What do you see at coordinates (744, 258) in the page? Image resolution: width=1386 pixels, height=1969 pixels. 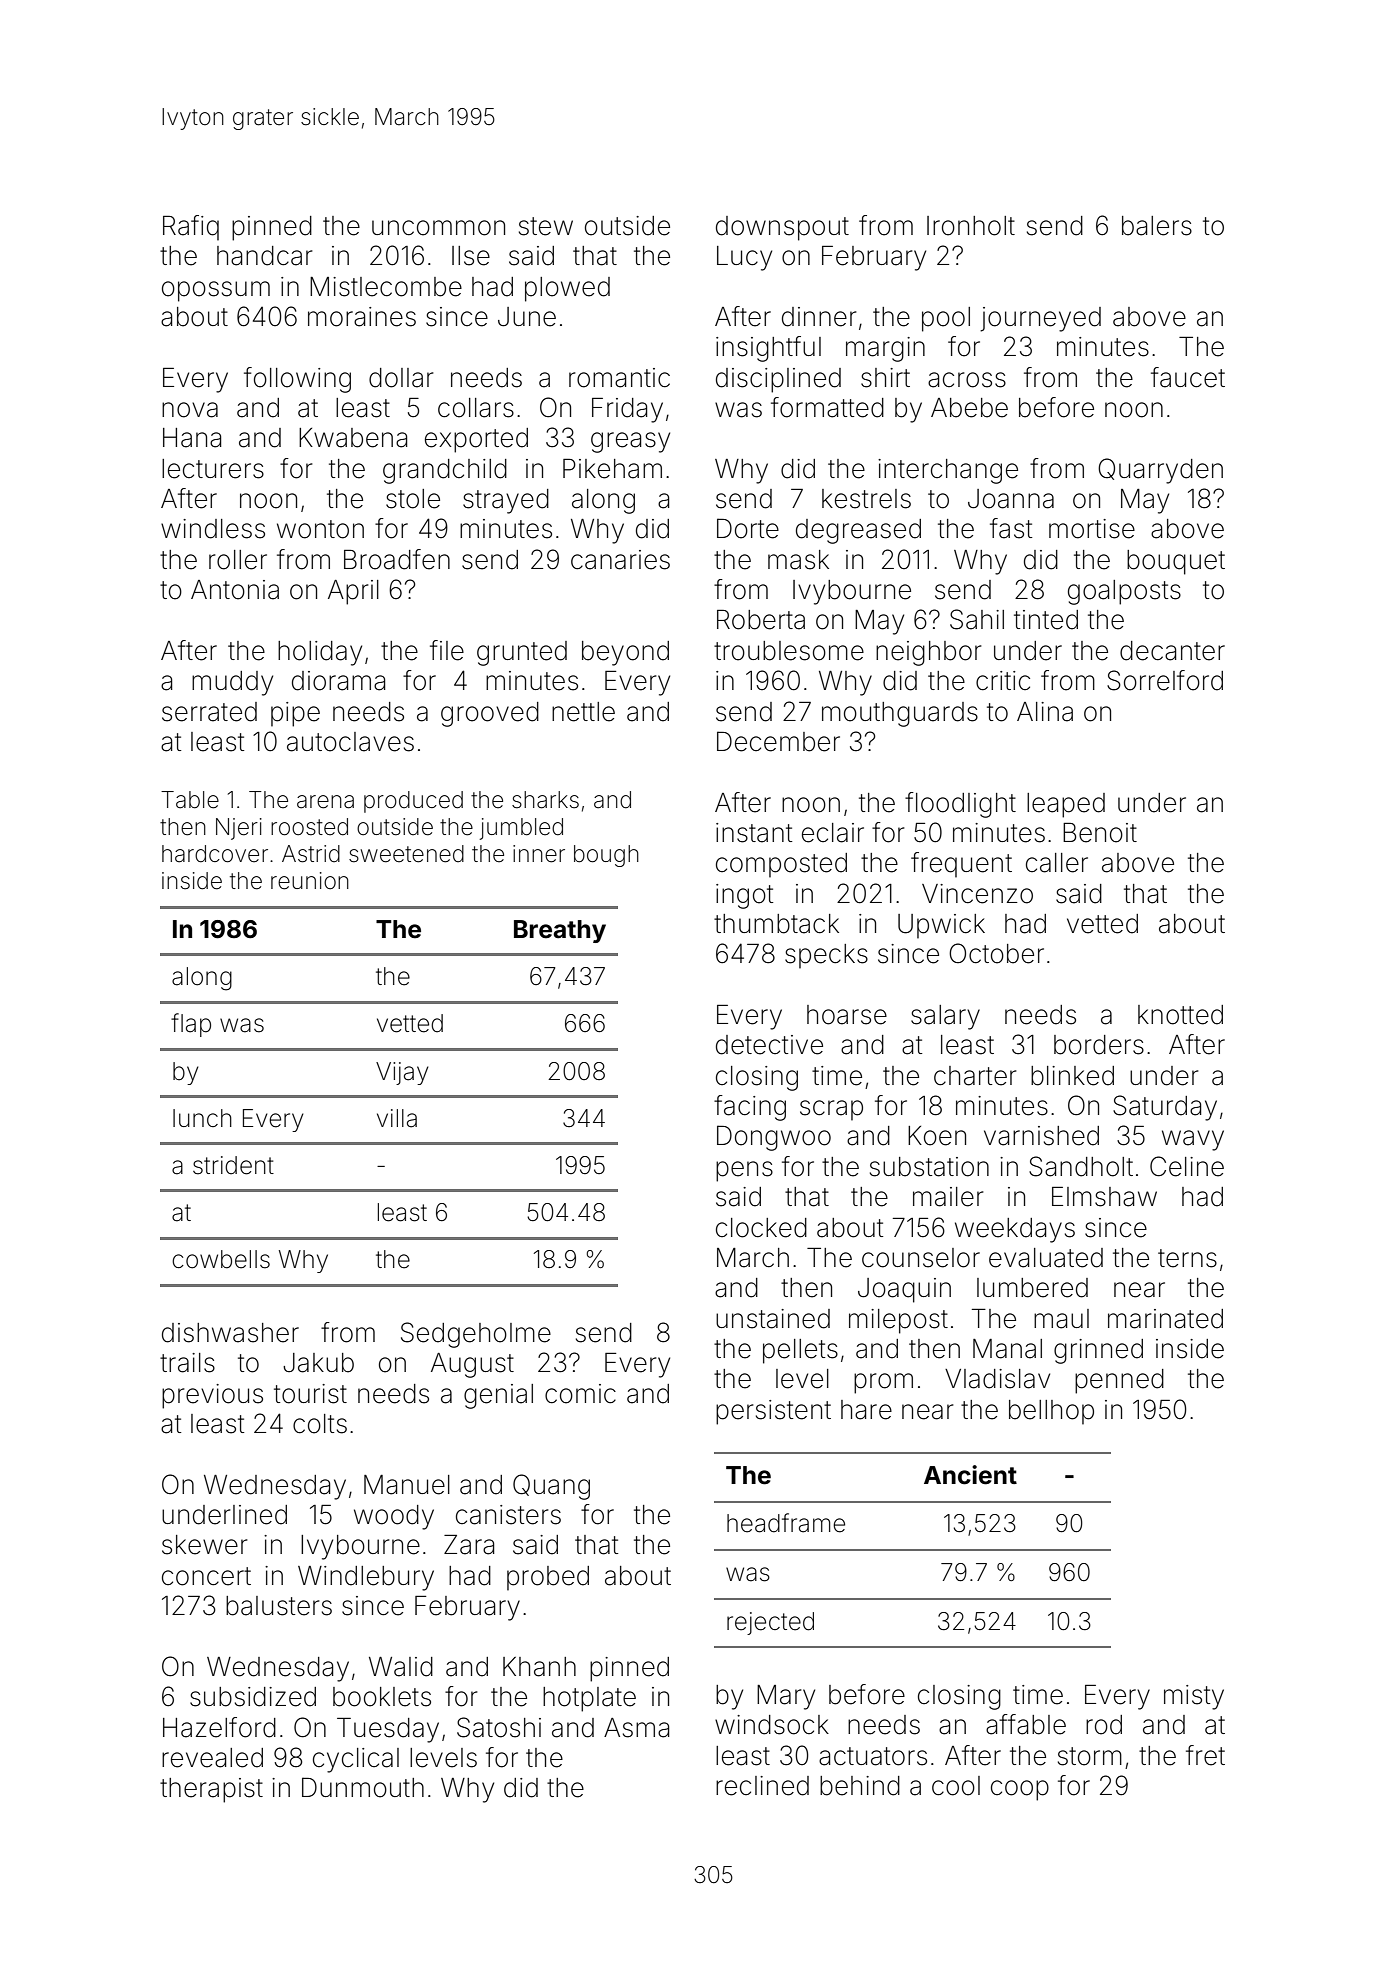 I see `Lucy` at bounding box center [744, 258].
